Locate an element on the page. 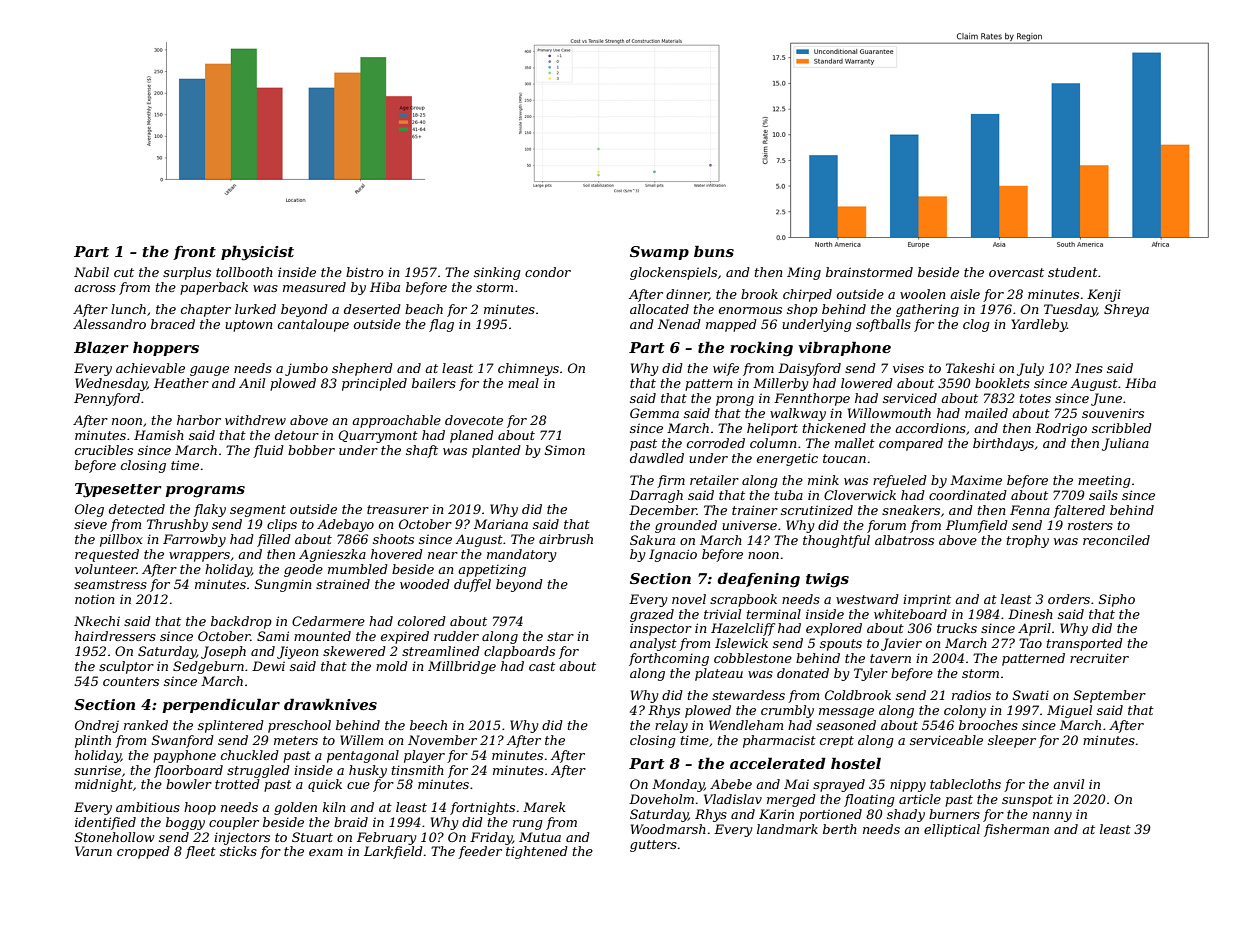  Typesetter is located at coordinates (118, 490).
